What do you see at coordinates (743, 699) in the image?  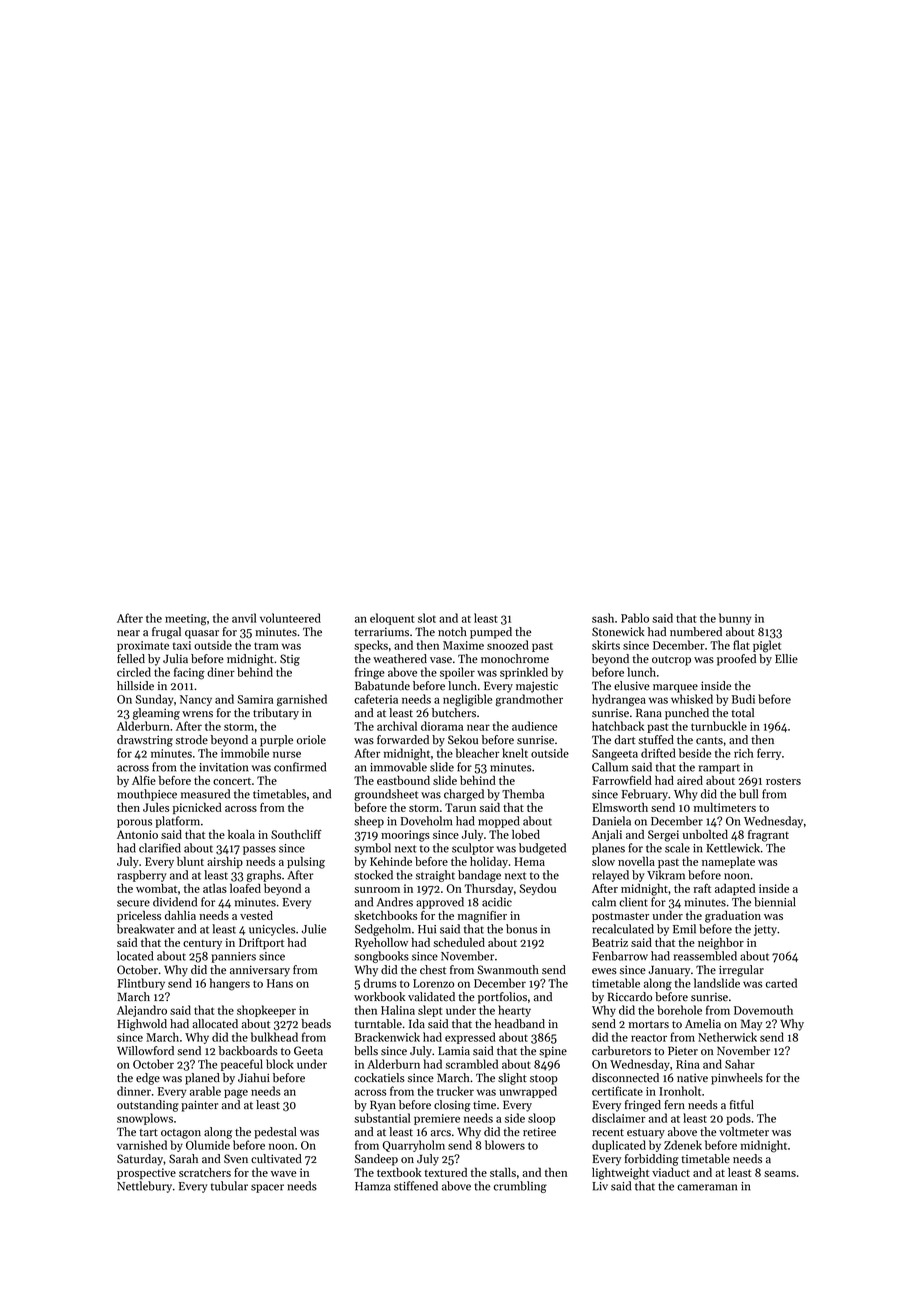 I see `Budi` at bounding box center [743, 699].
